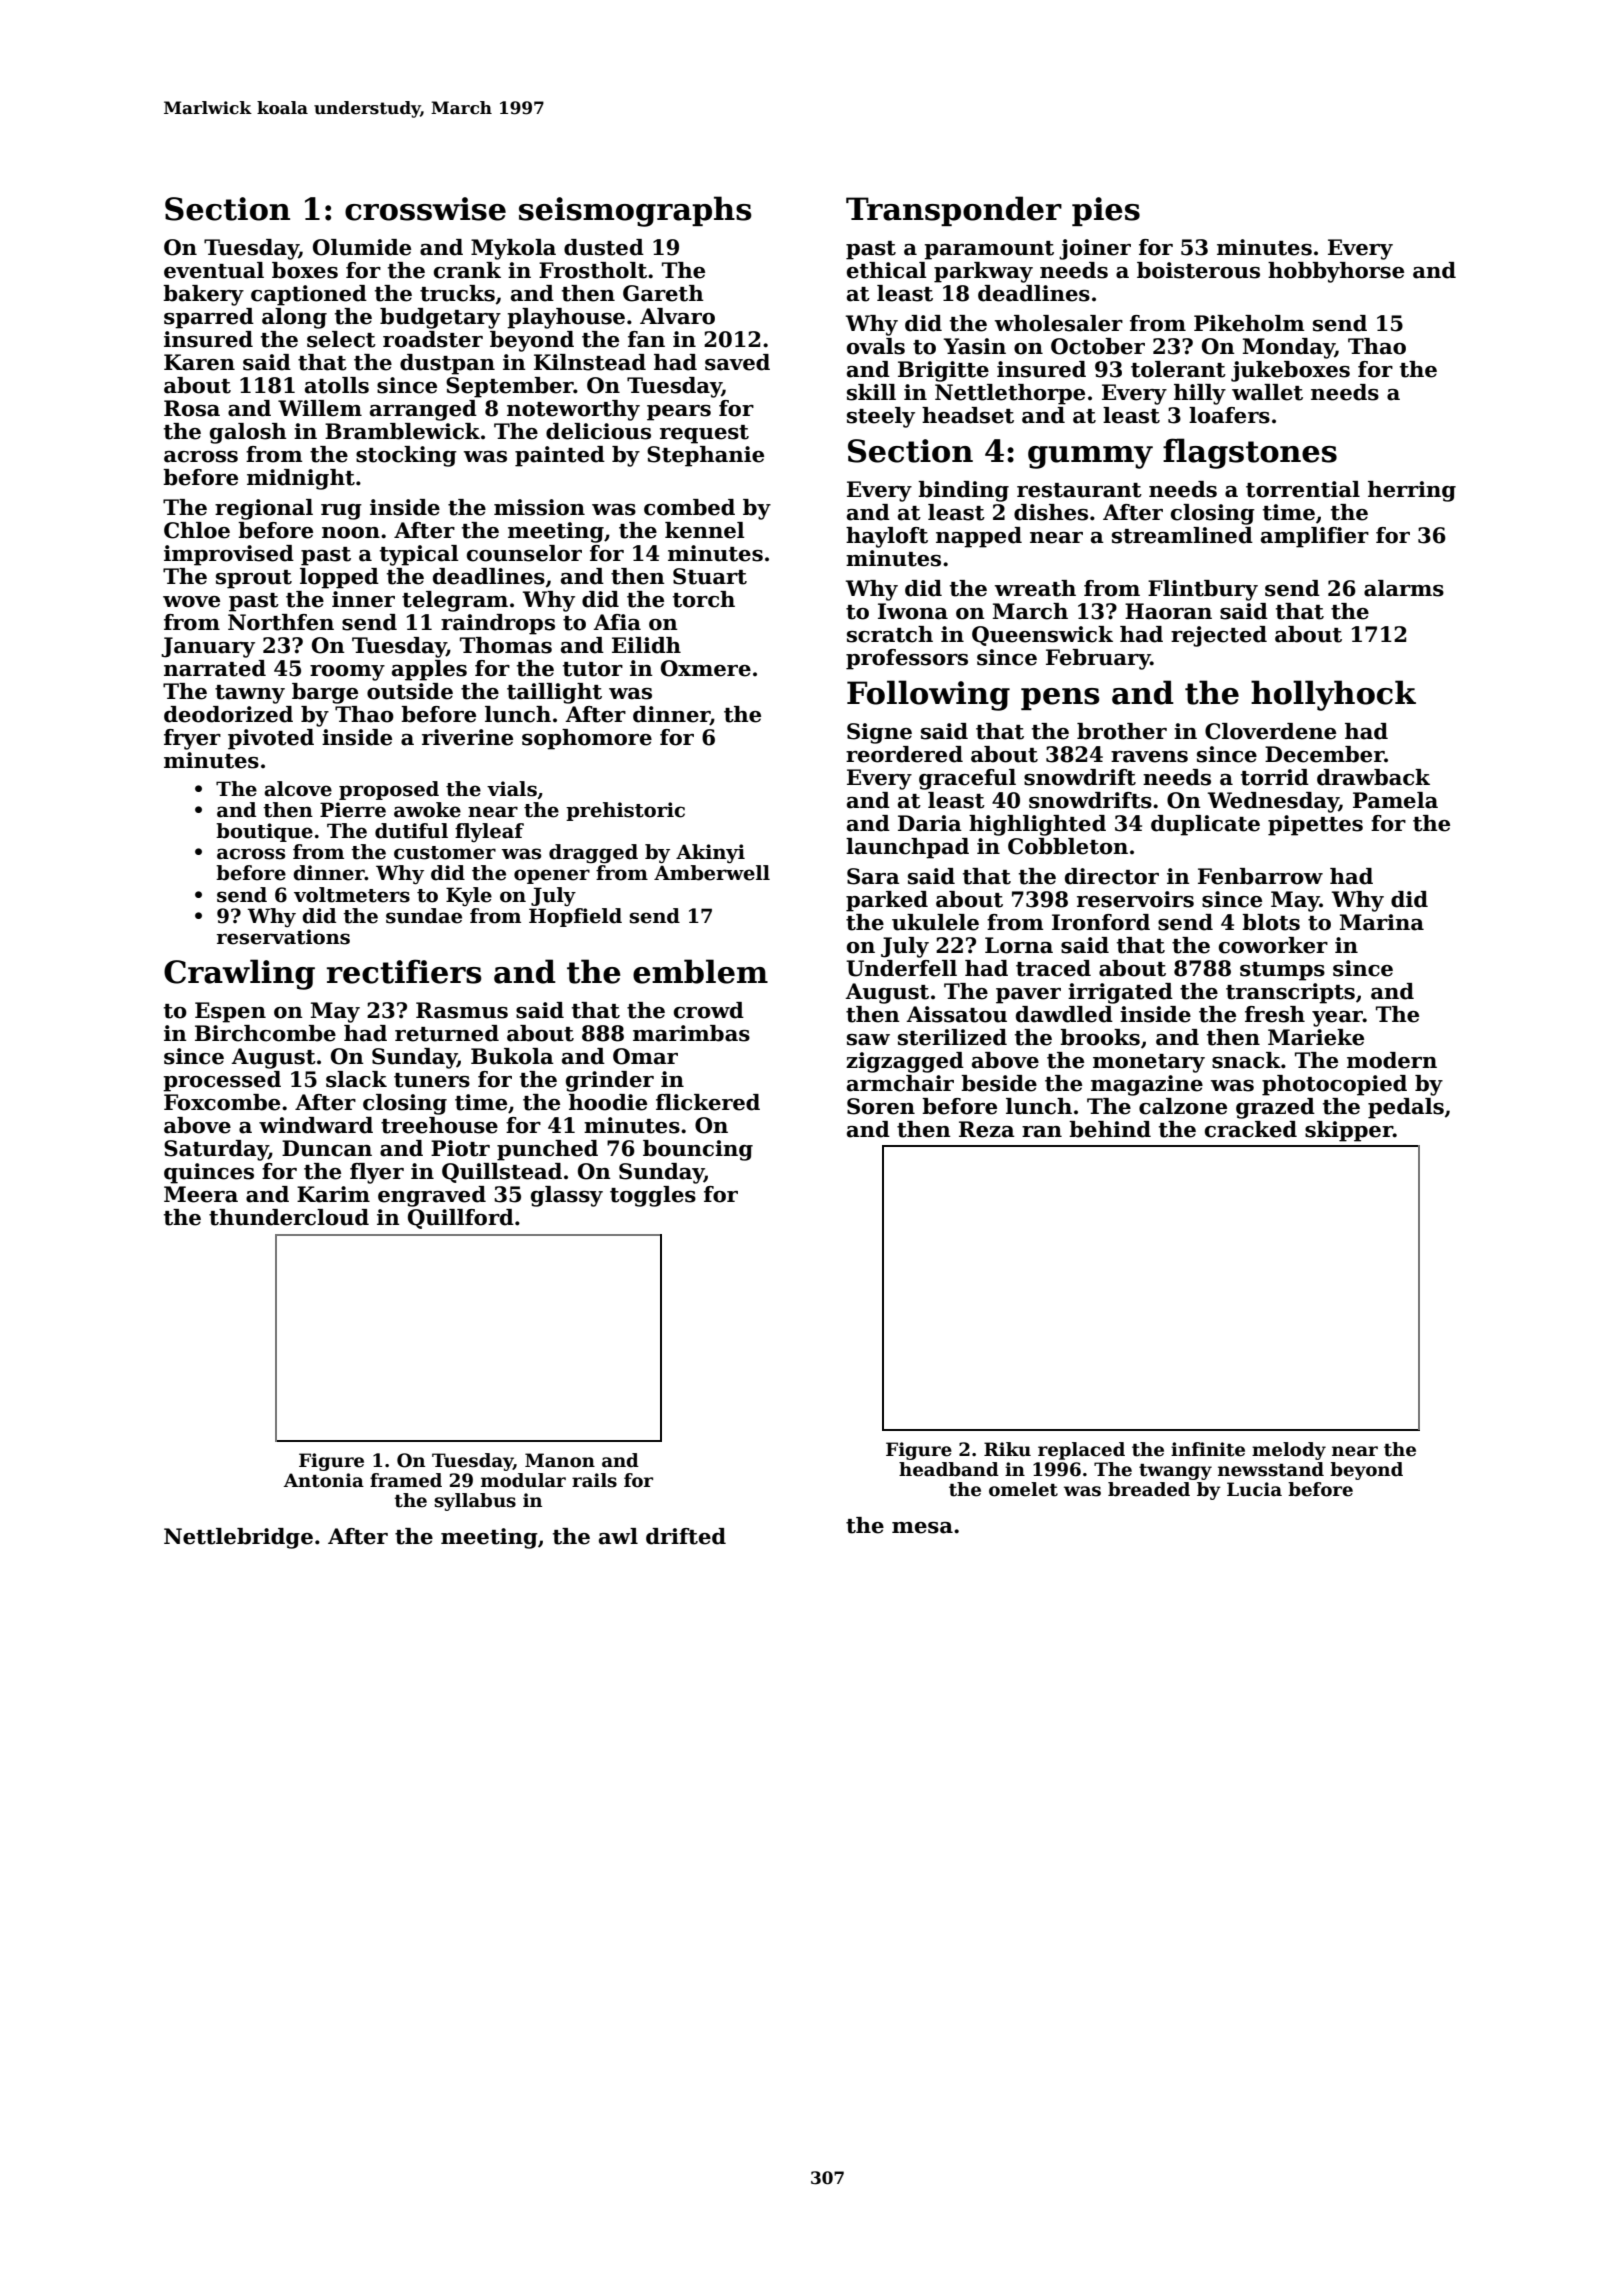 Image resolution: width=1620 pixels, height=2292 pixels. I want to click on Reza, so click(987, 1129).
